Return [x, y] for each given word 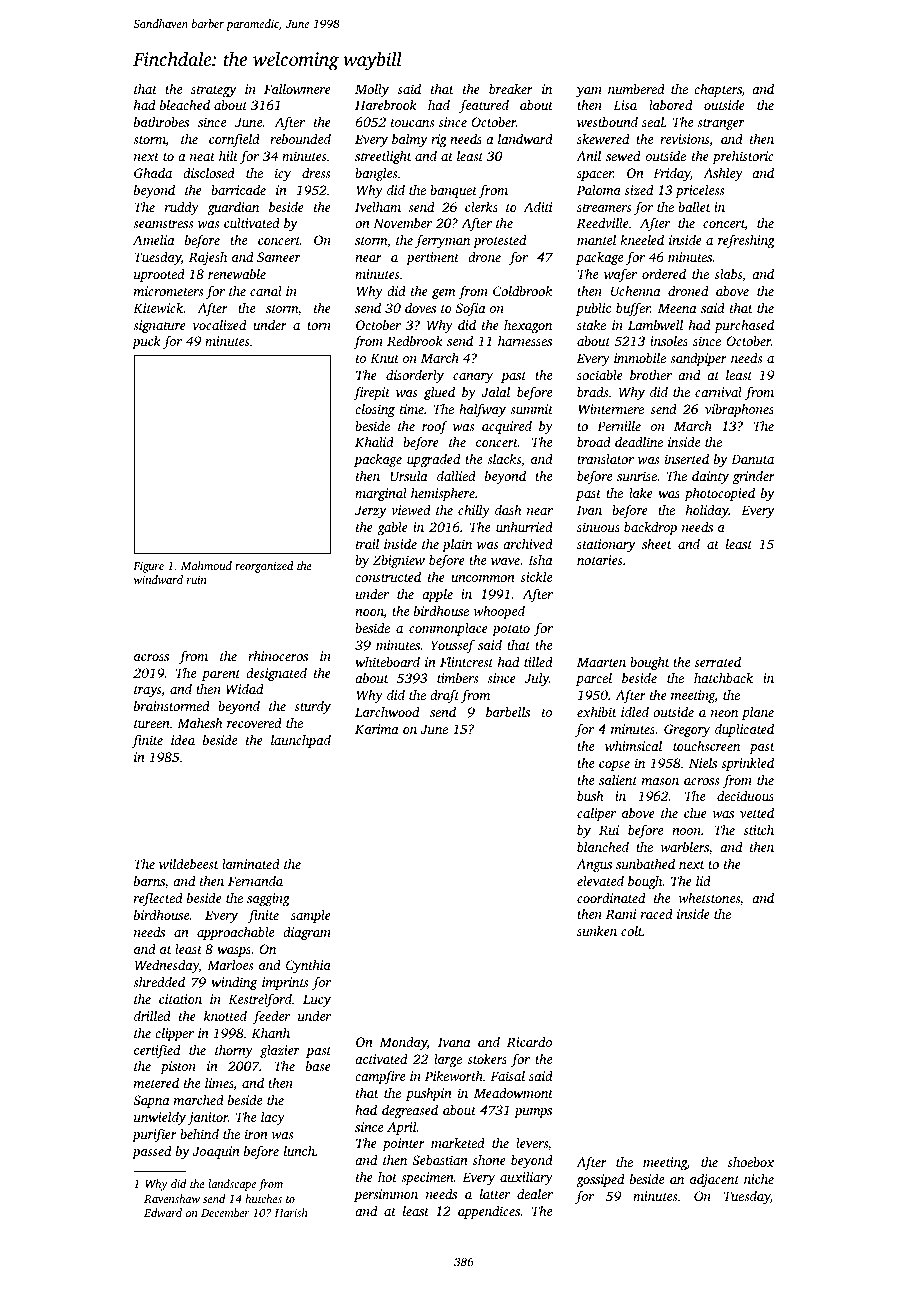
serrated [718, 662]
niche [759, 1179]
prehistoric [743, 157]
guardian [233, 208]
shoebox [751, 1162]
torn [319, 326]
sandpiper [698, 359]
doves [420, 308]
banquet [453, 191]
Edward [163, 1212]
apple [437, 595]
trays [148, 691]
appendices [489, 1212]
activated [381, 1059]
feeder [271, 1017]
